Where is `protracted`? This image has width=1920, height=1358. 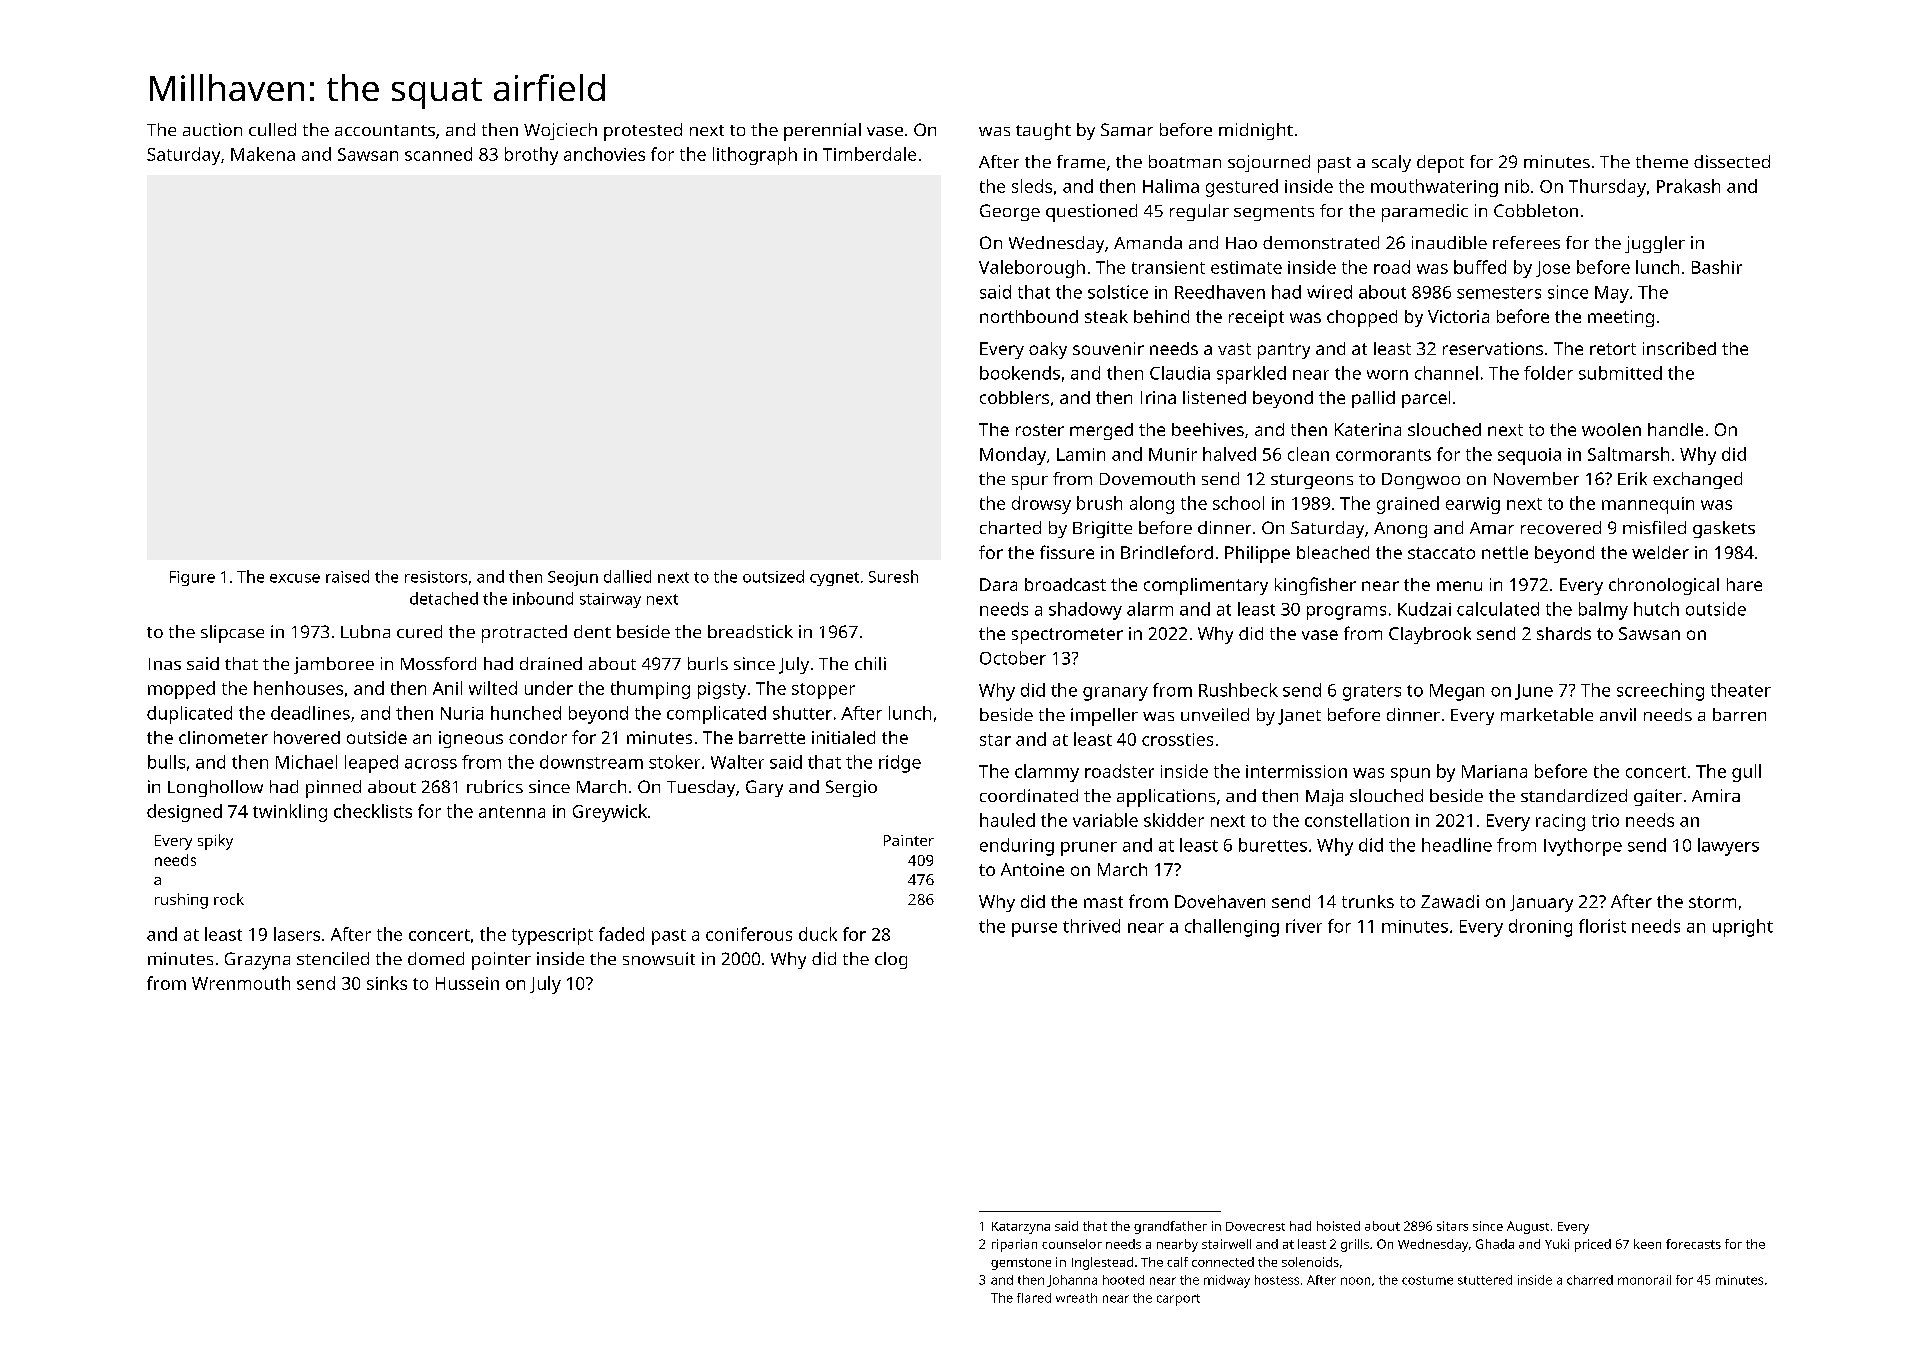 protracted is located at coordinates (524, 634).
